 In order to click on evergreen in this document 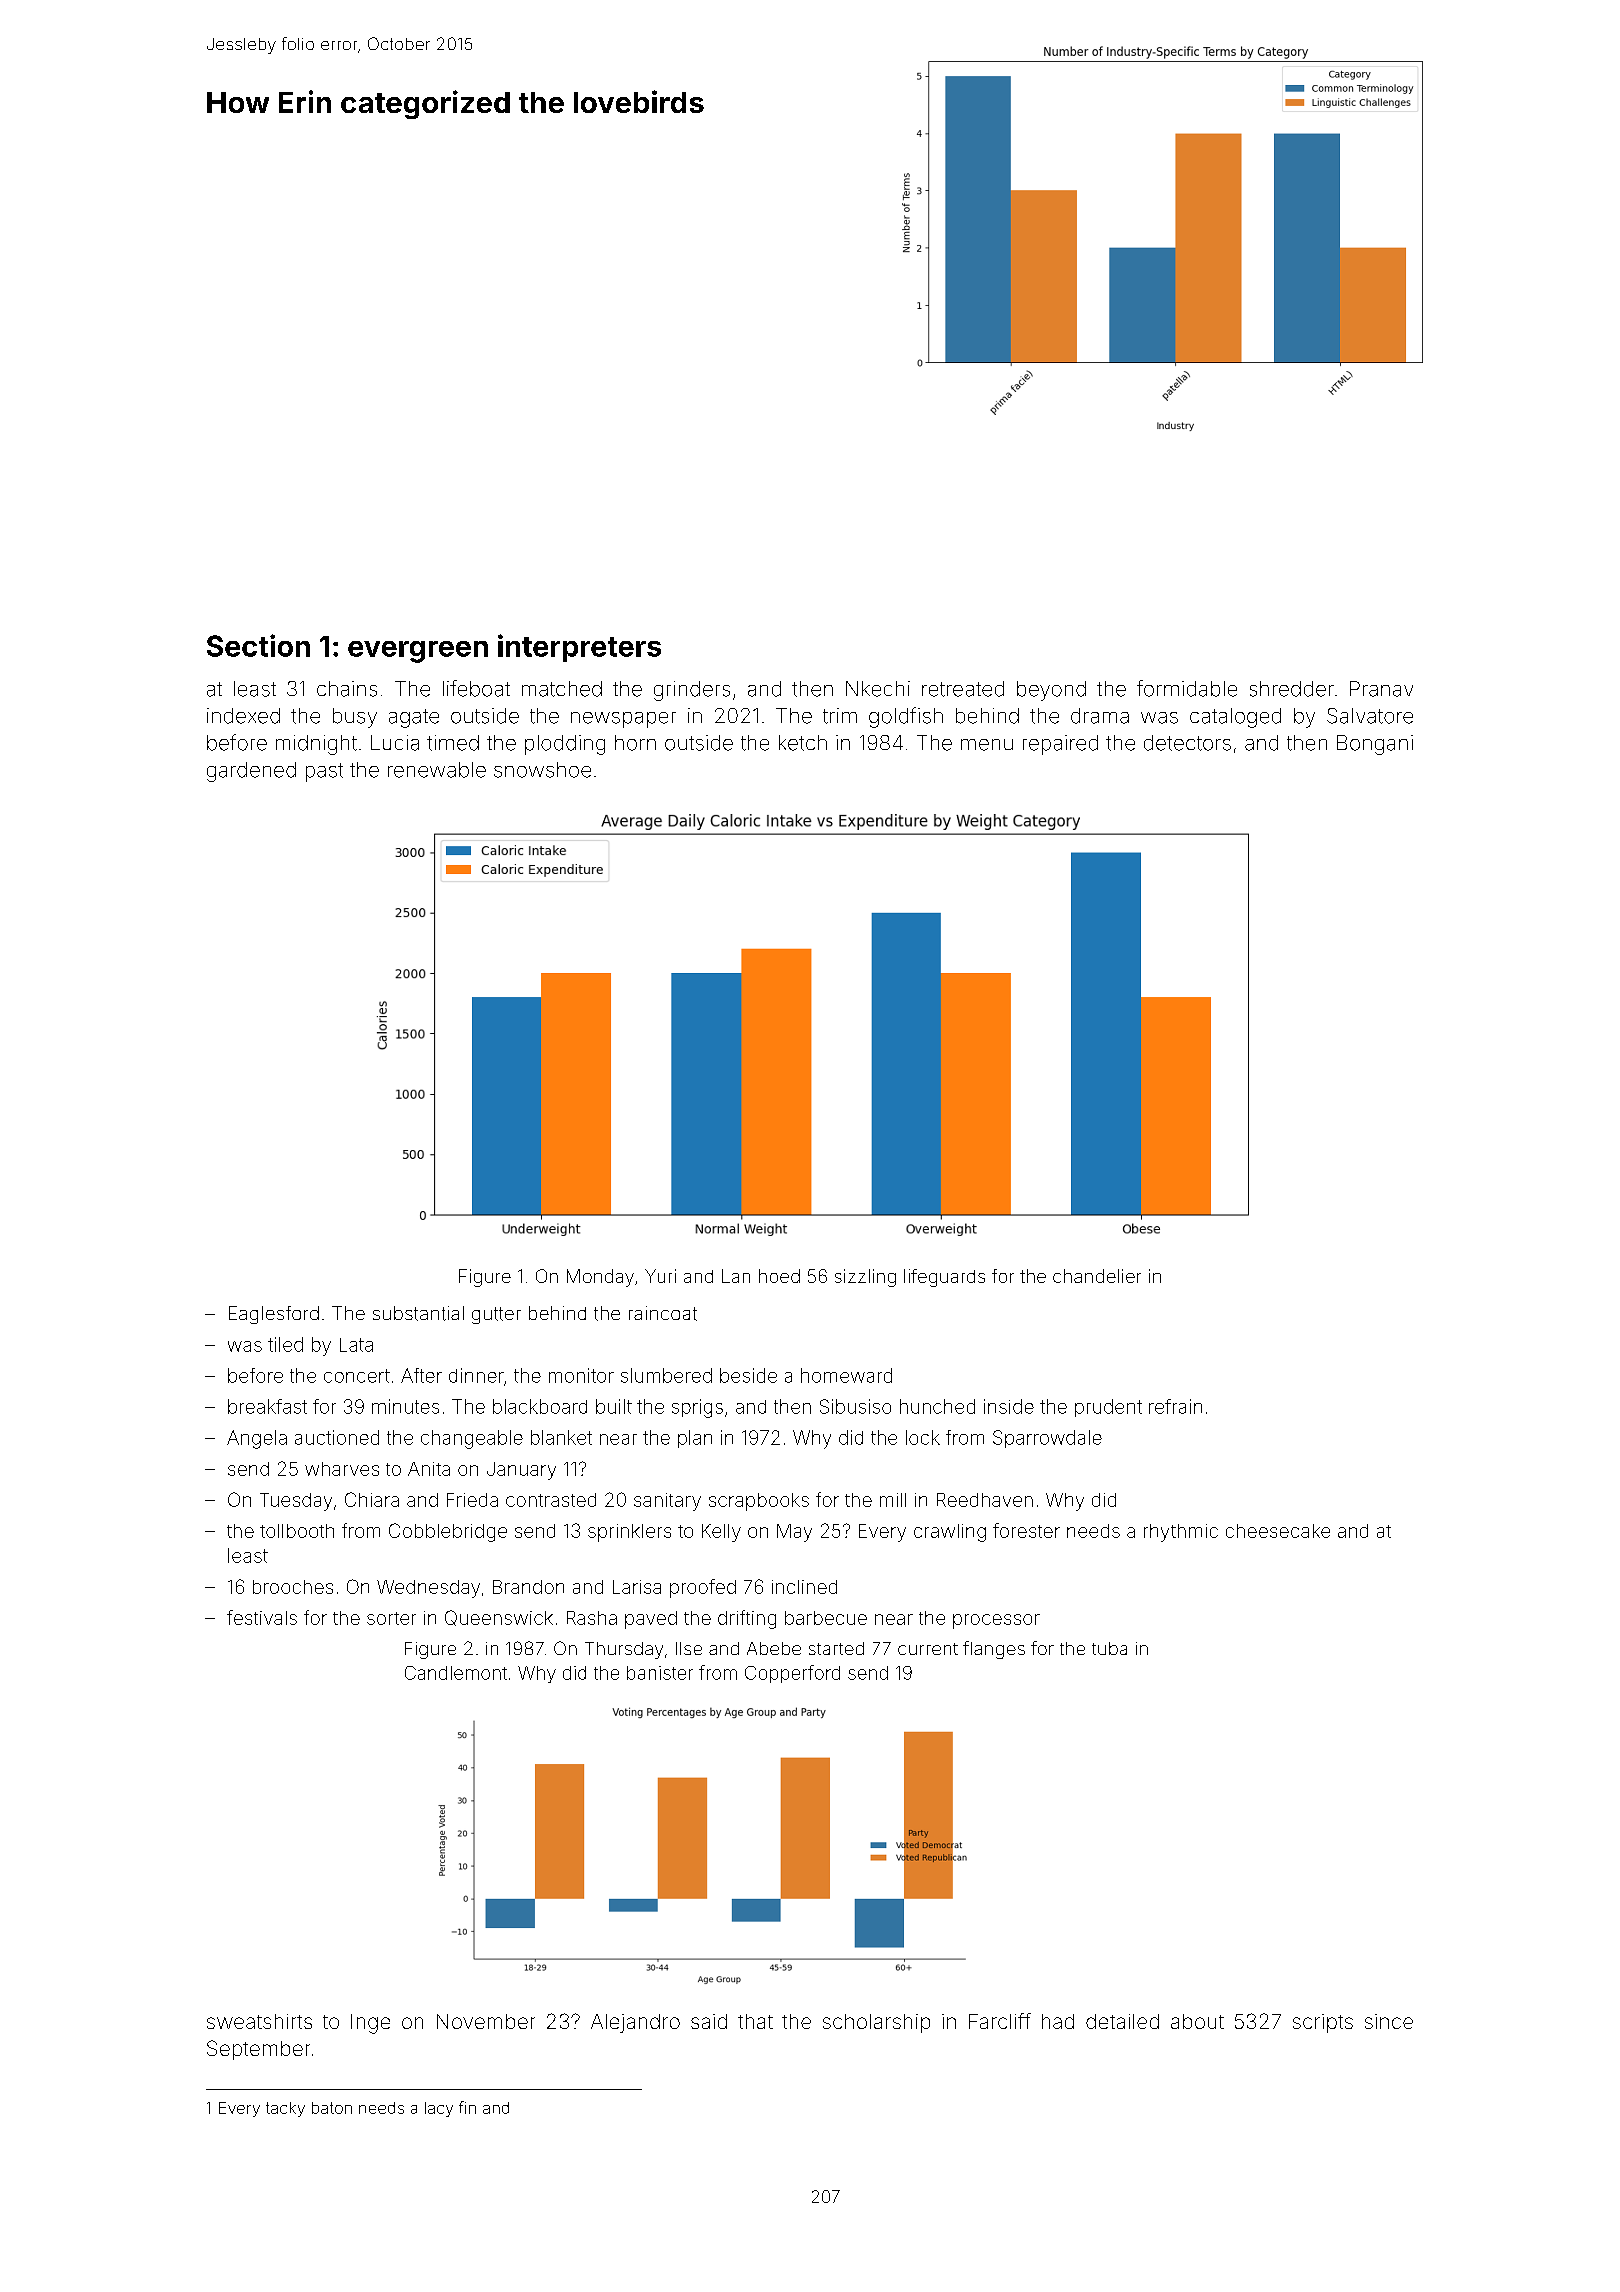, I will do `click(418, 652)`.
